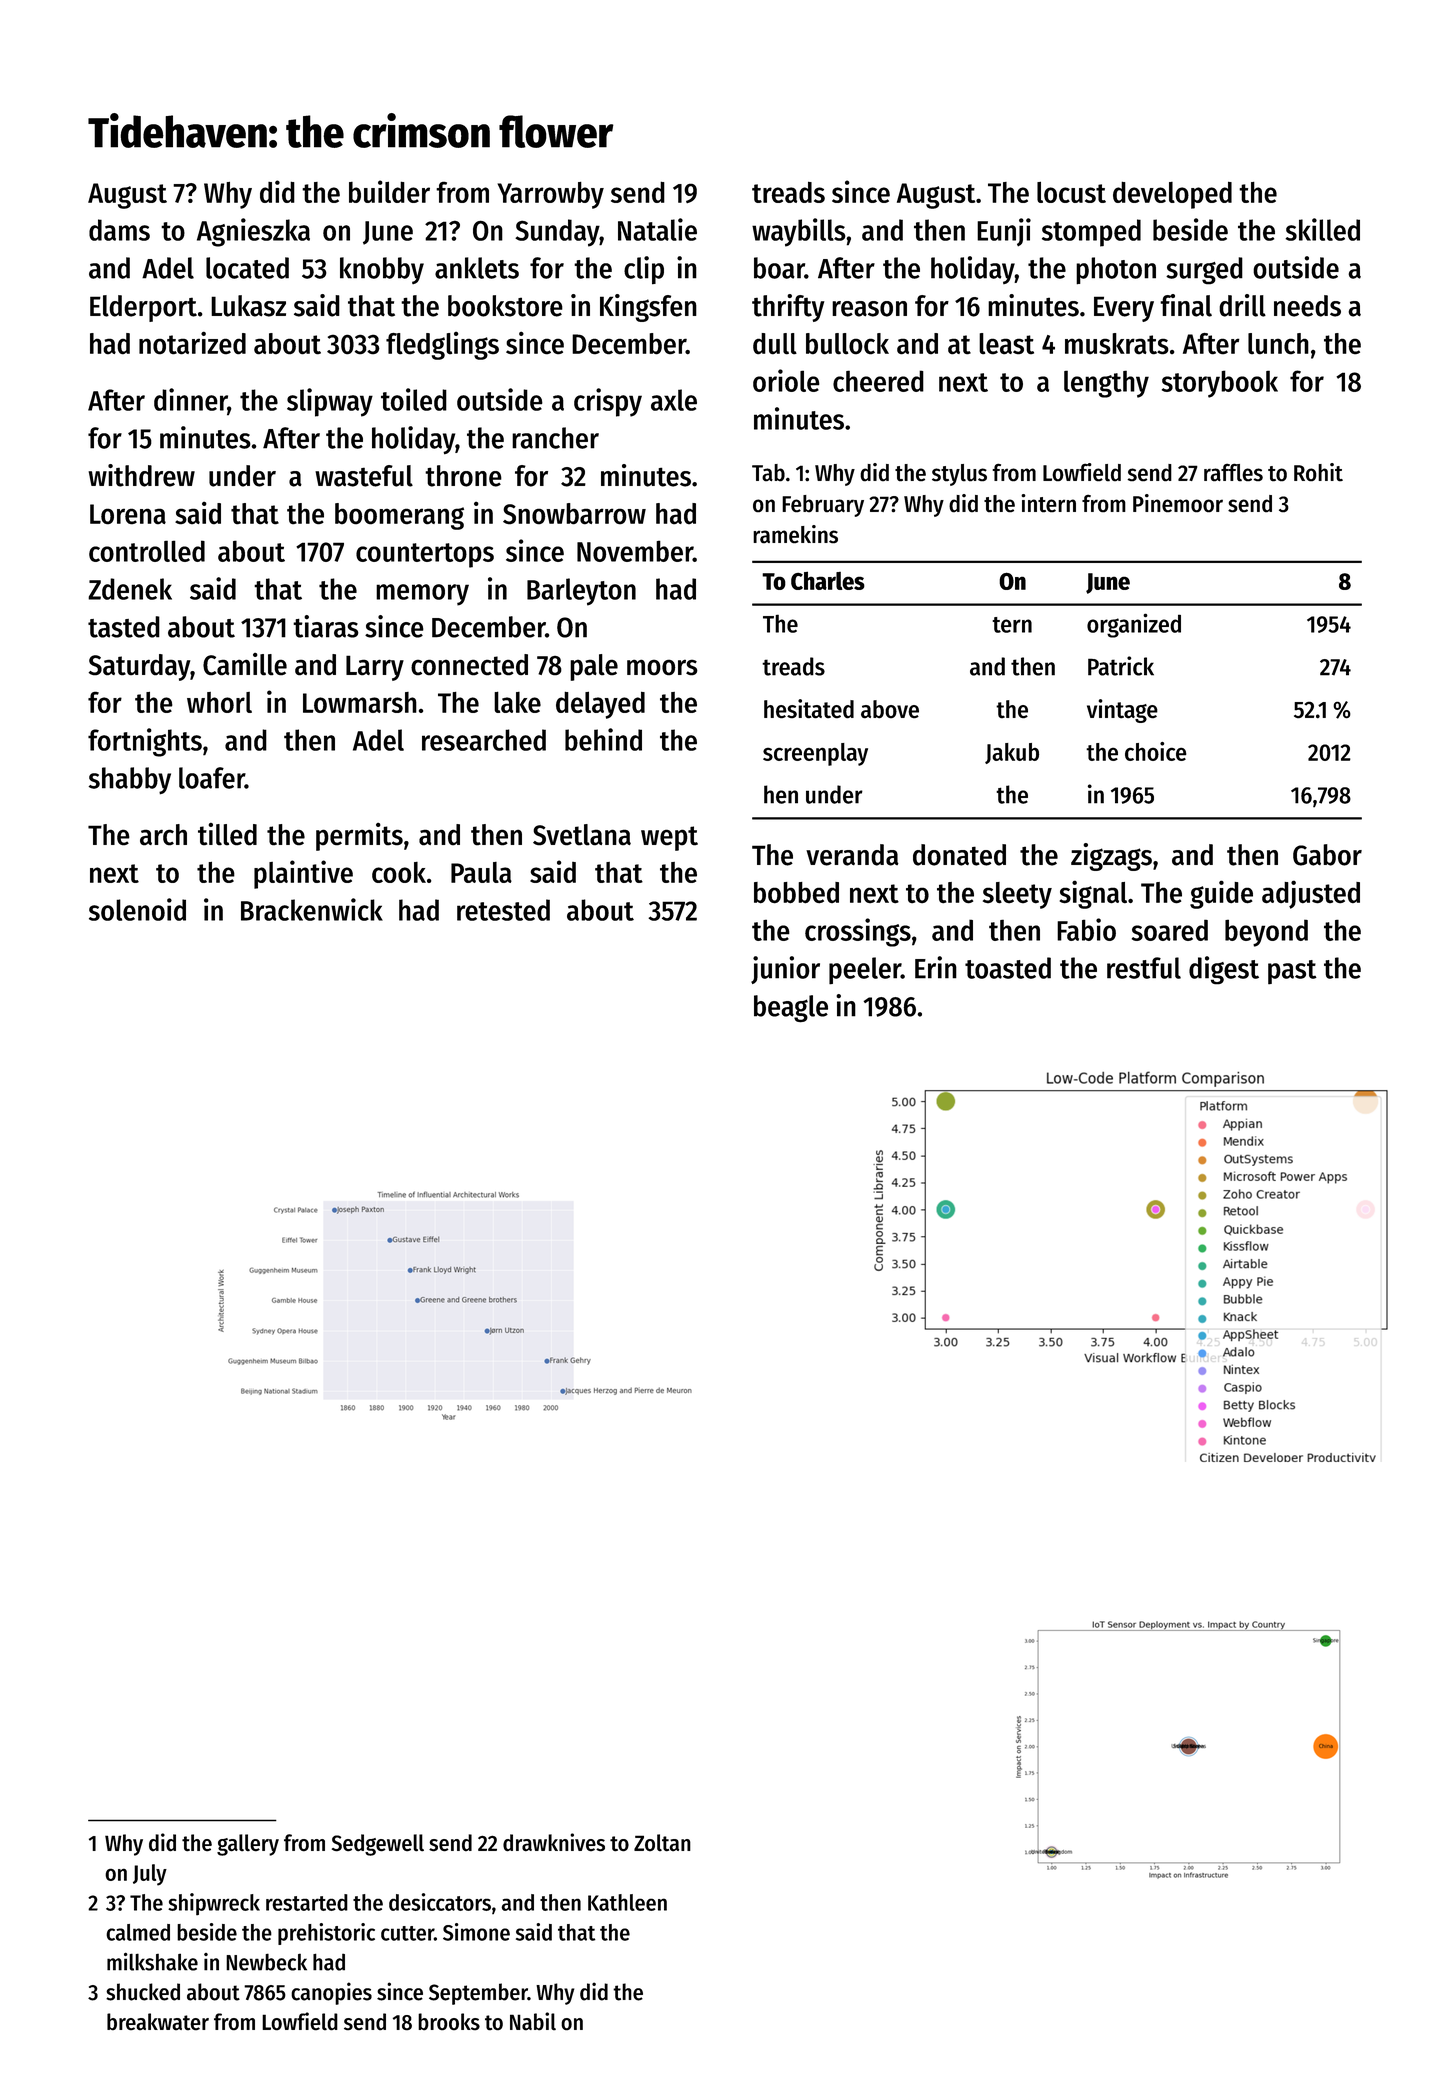 This document has width=1450, height=2100. What do you see at coordinates (307, 1902) in the document?
I see `restarted` at bounding box center [307, 1902].
